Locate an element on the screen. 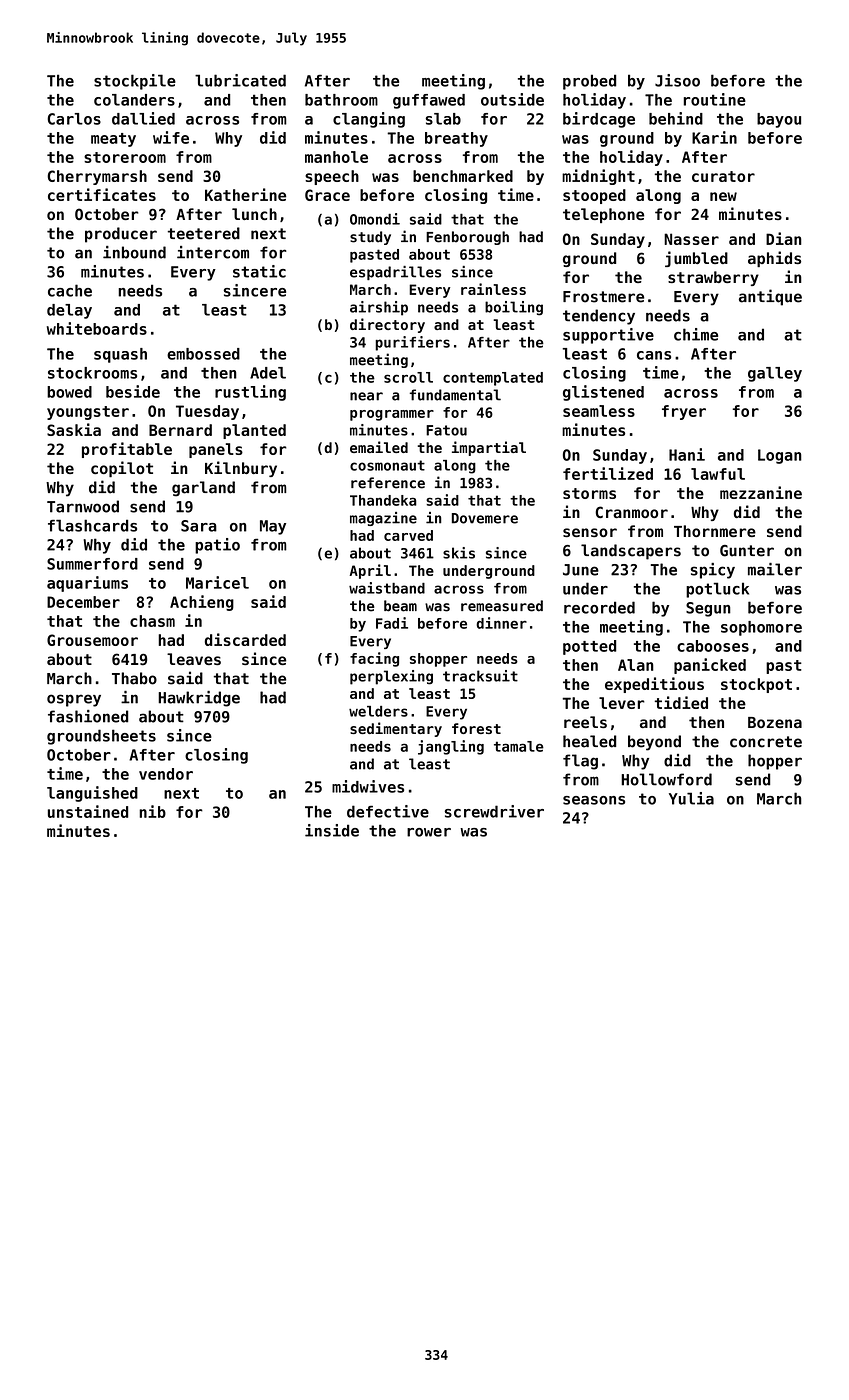  supportive is located at coordinates (608, 336).
